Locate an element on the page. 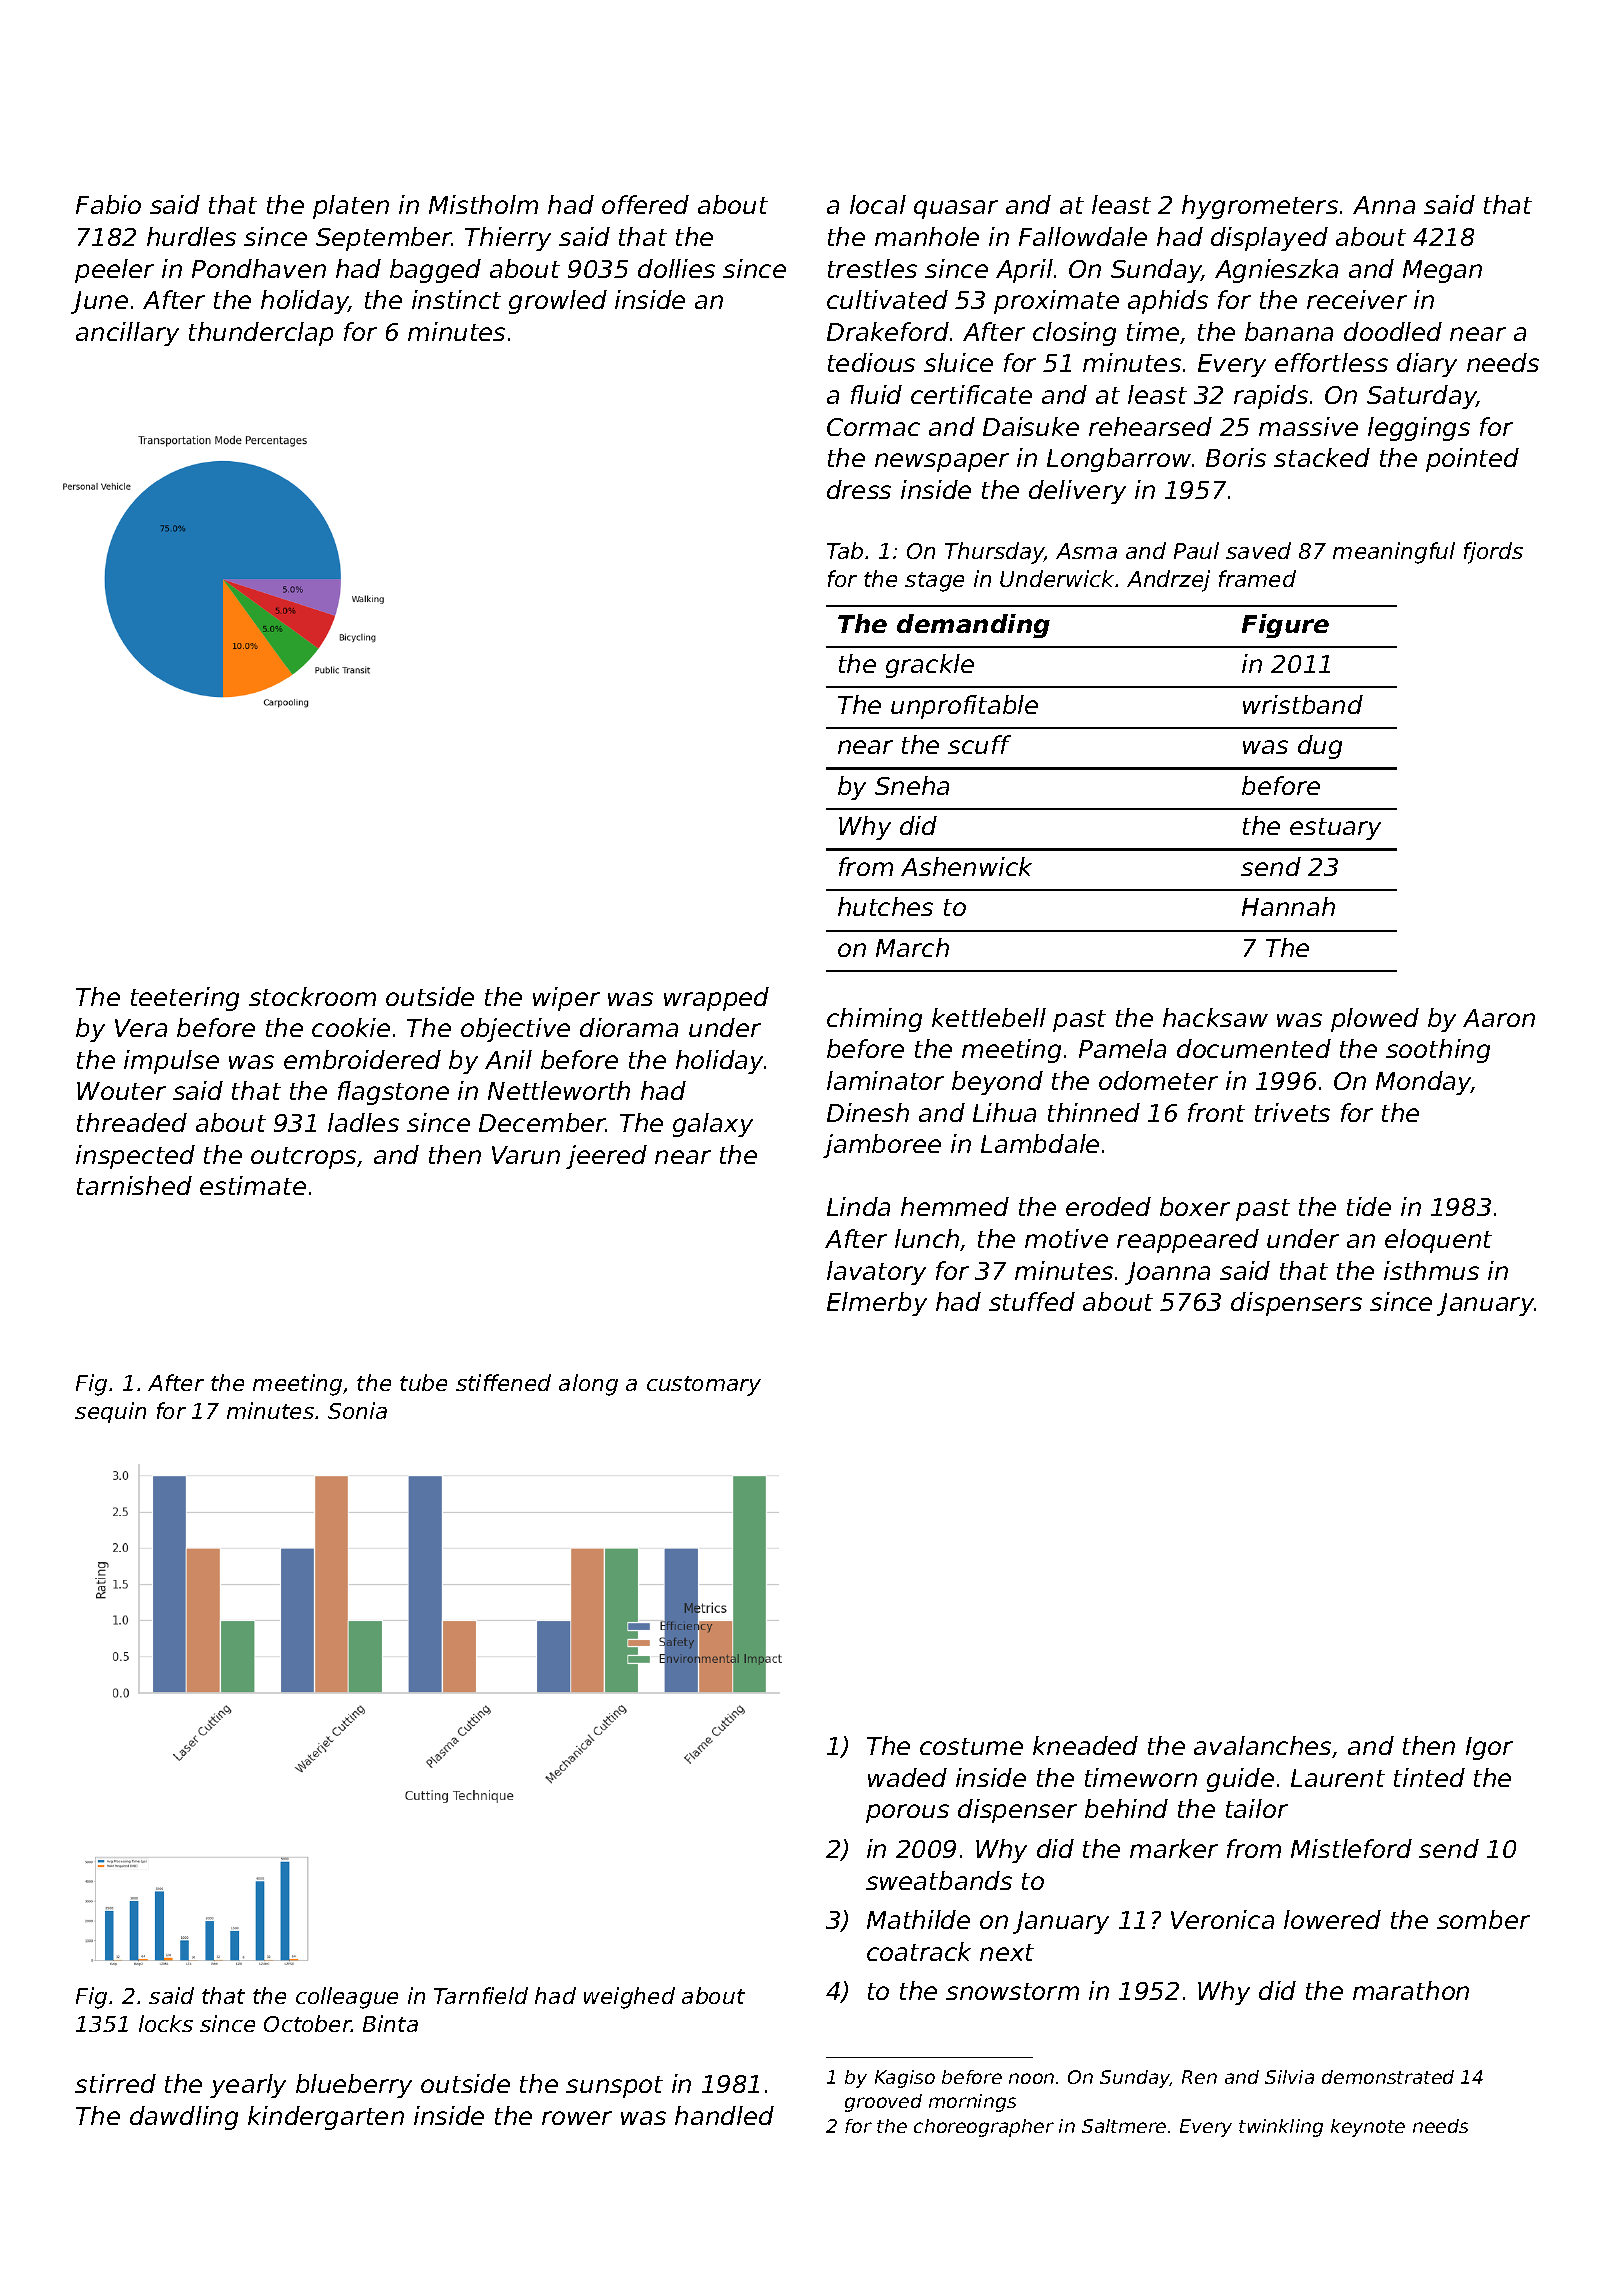  handled is located at coordinates (724, 2115).
